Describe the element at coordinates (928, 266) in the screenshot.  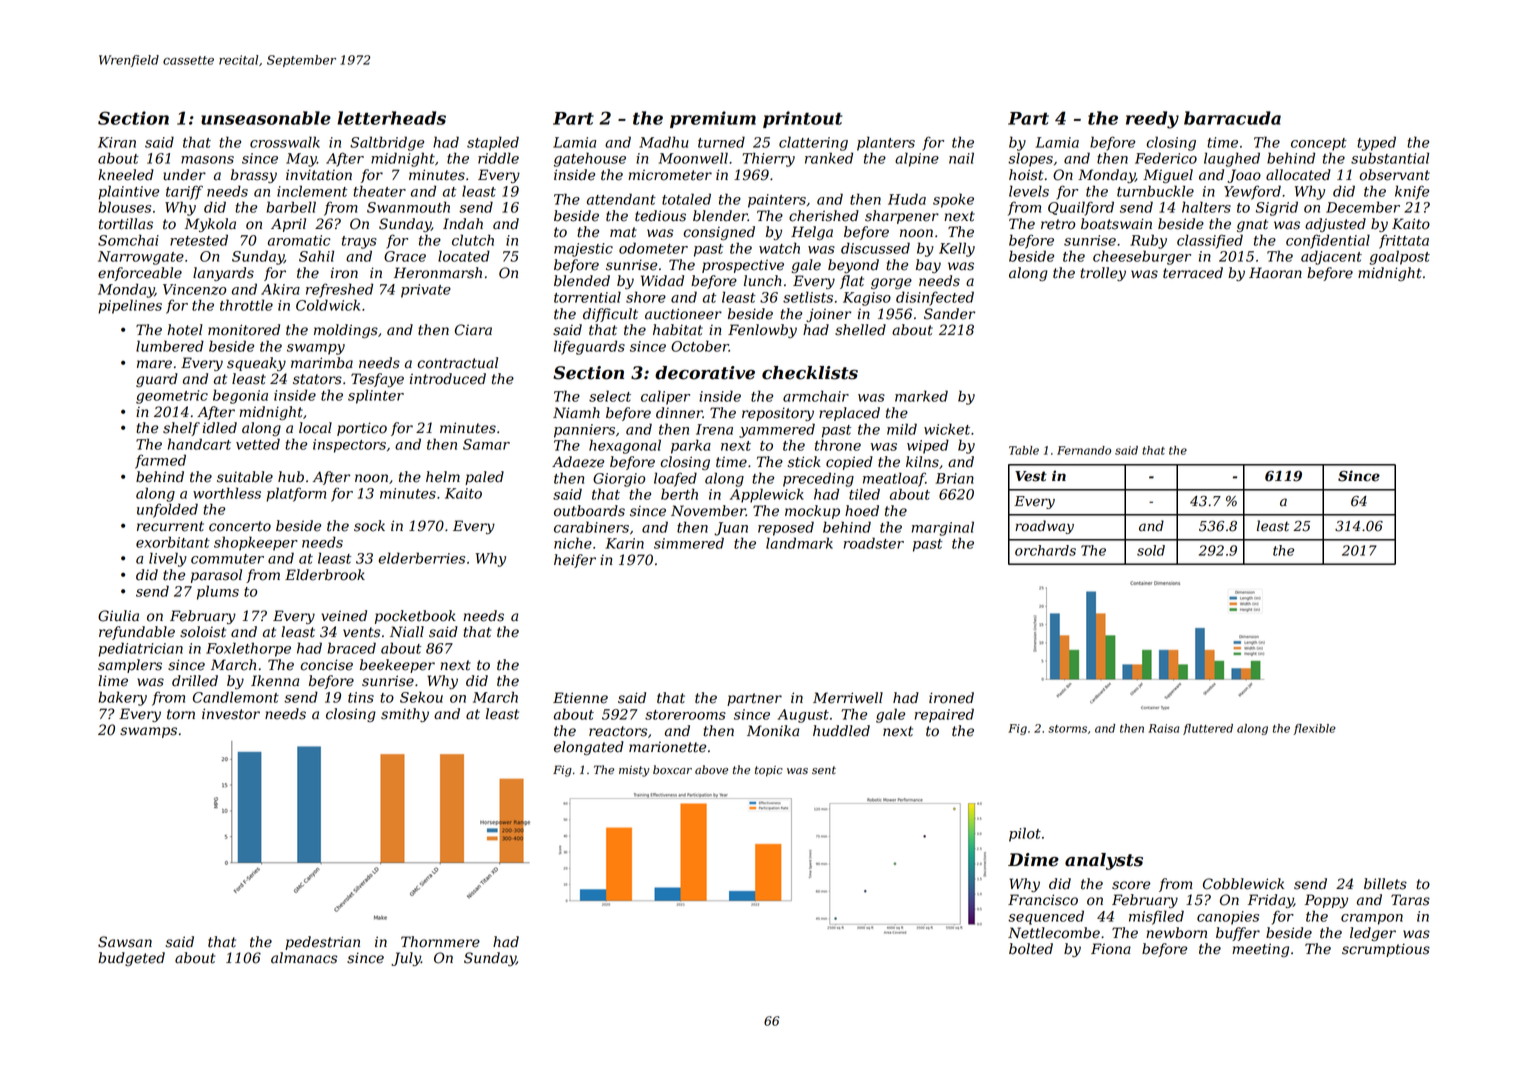
I see `bay` at that location.
